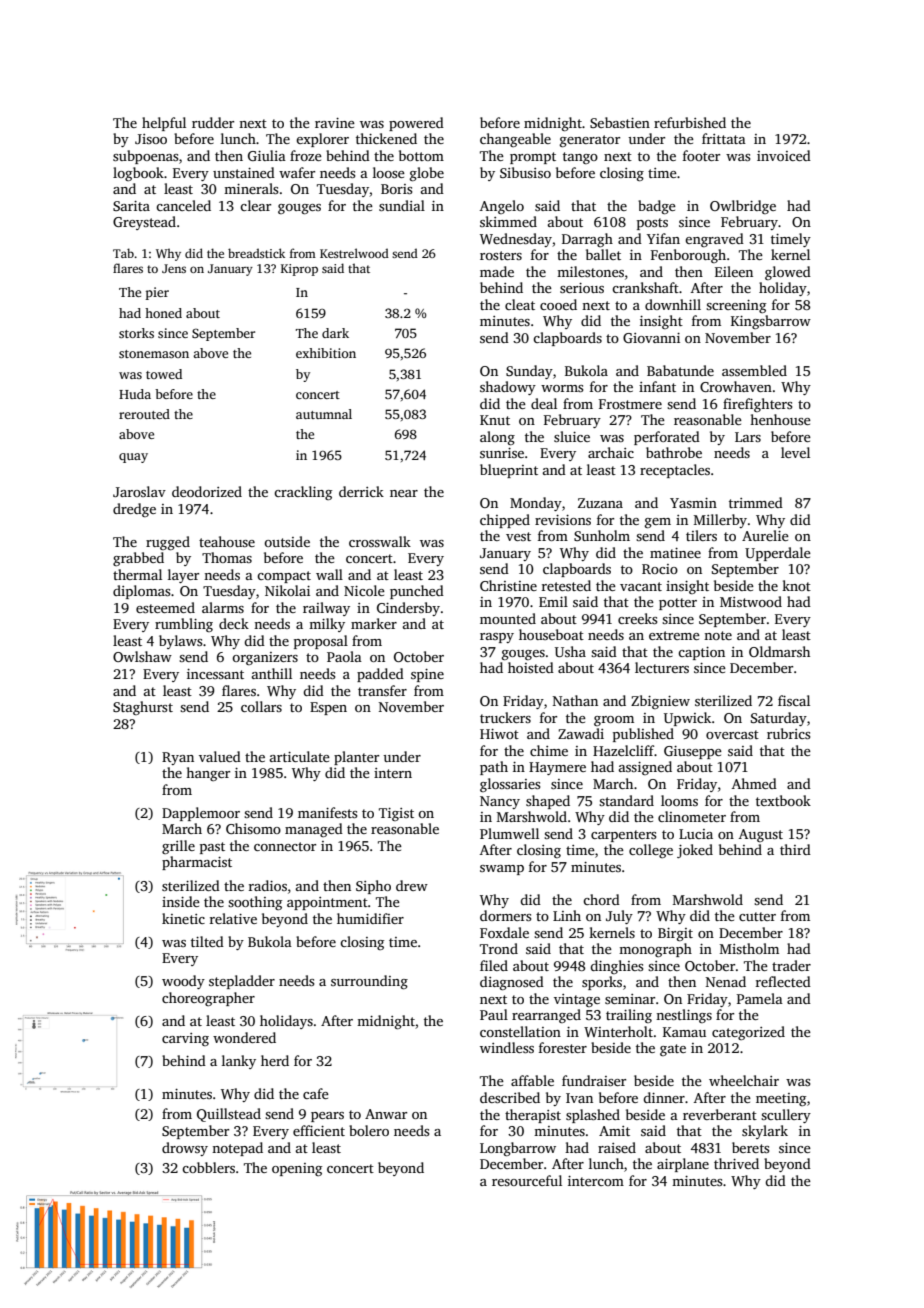 The width and height of the page is (924, 1308). Describe the element at coordinates (275, 1060) in the page. I see `herd` at that location.
